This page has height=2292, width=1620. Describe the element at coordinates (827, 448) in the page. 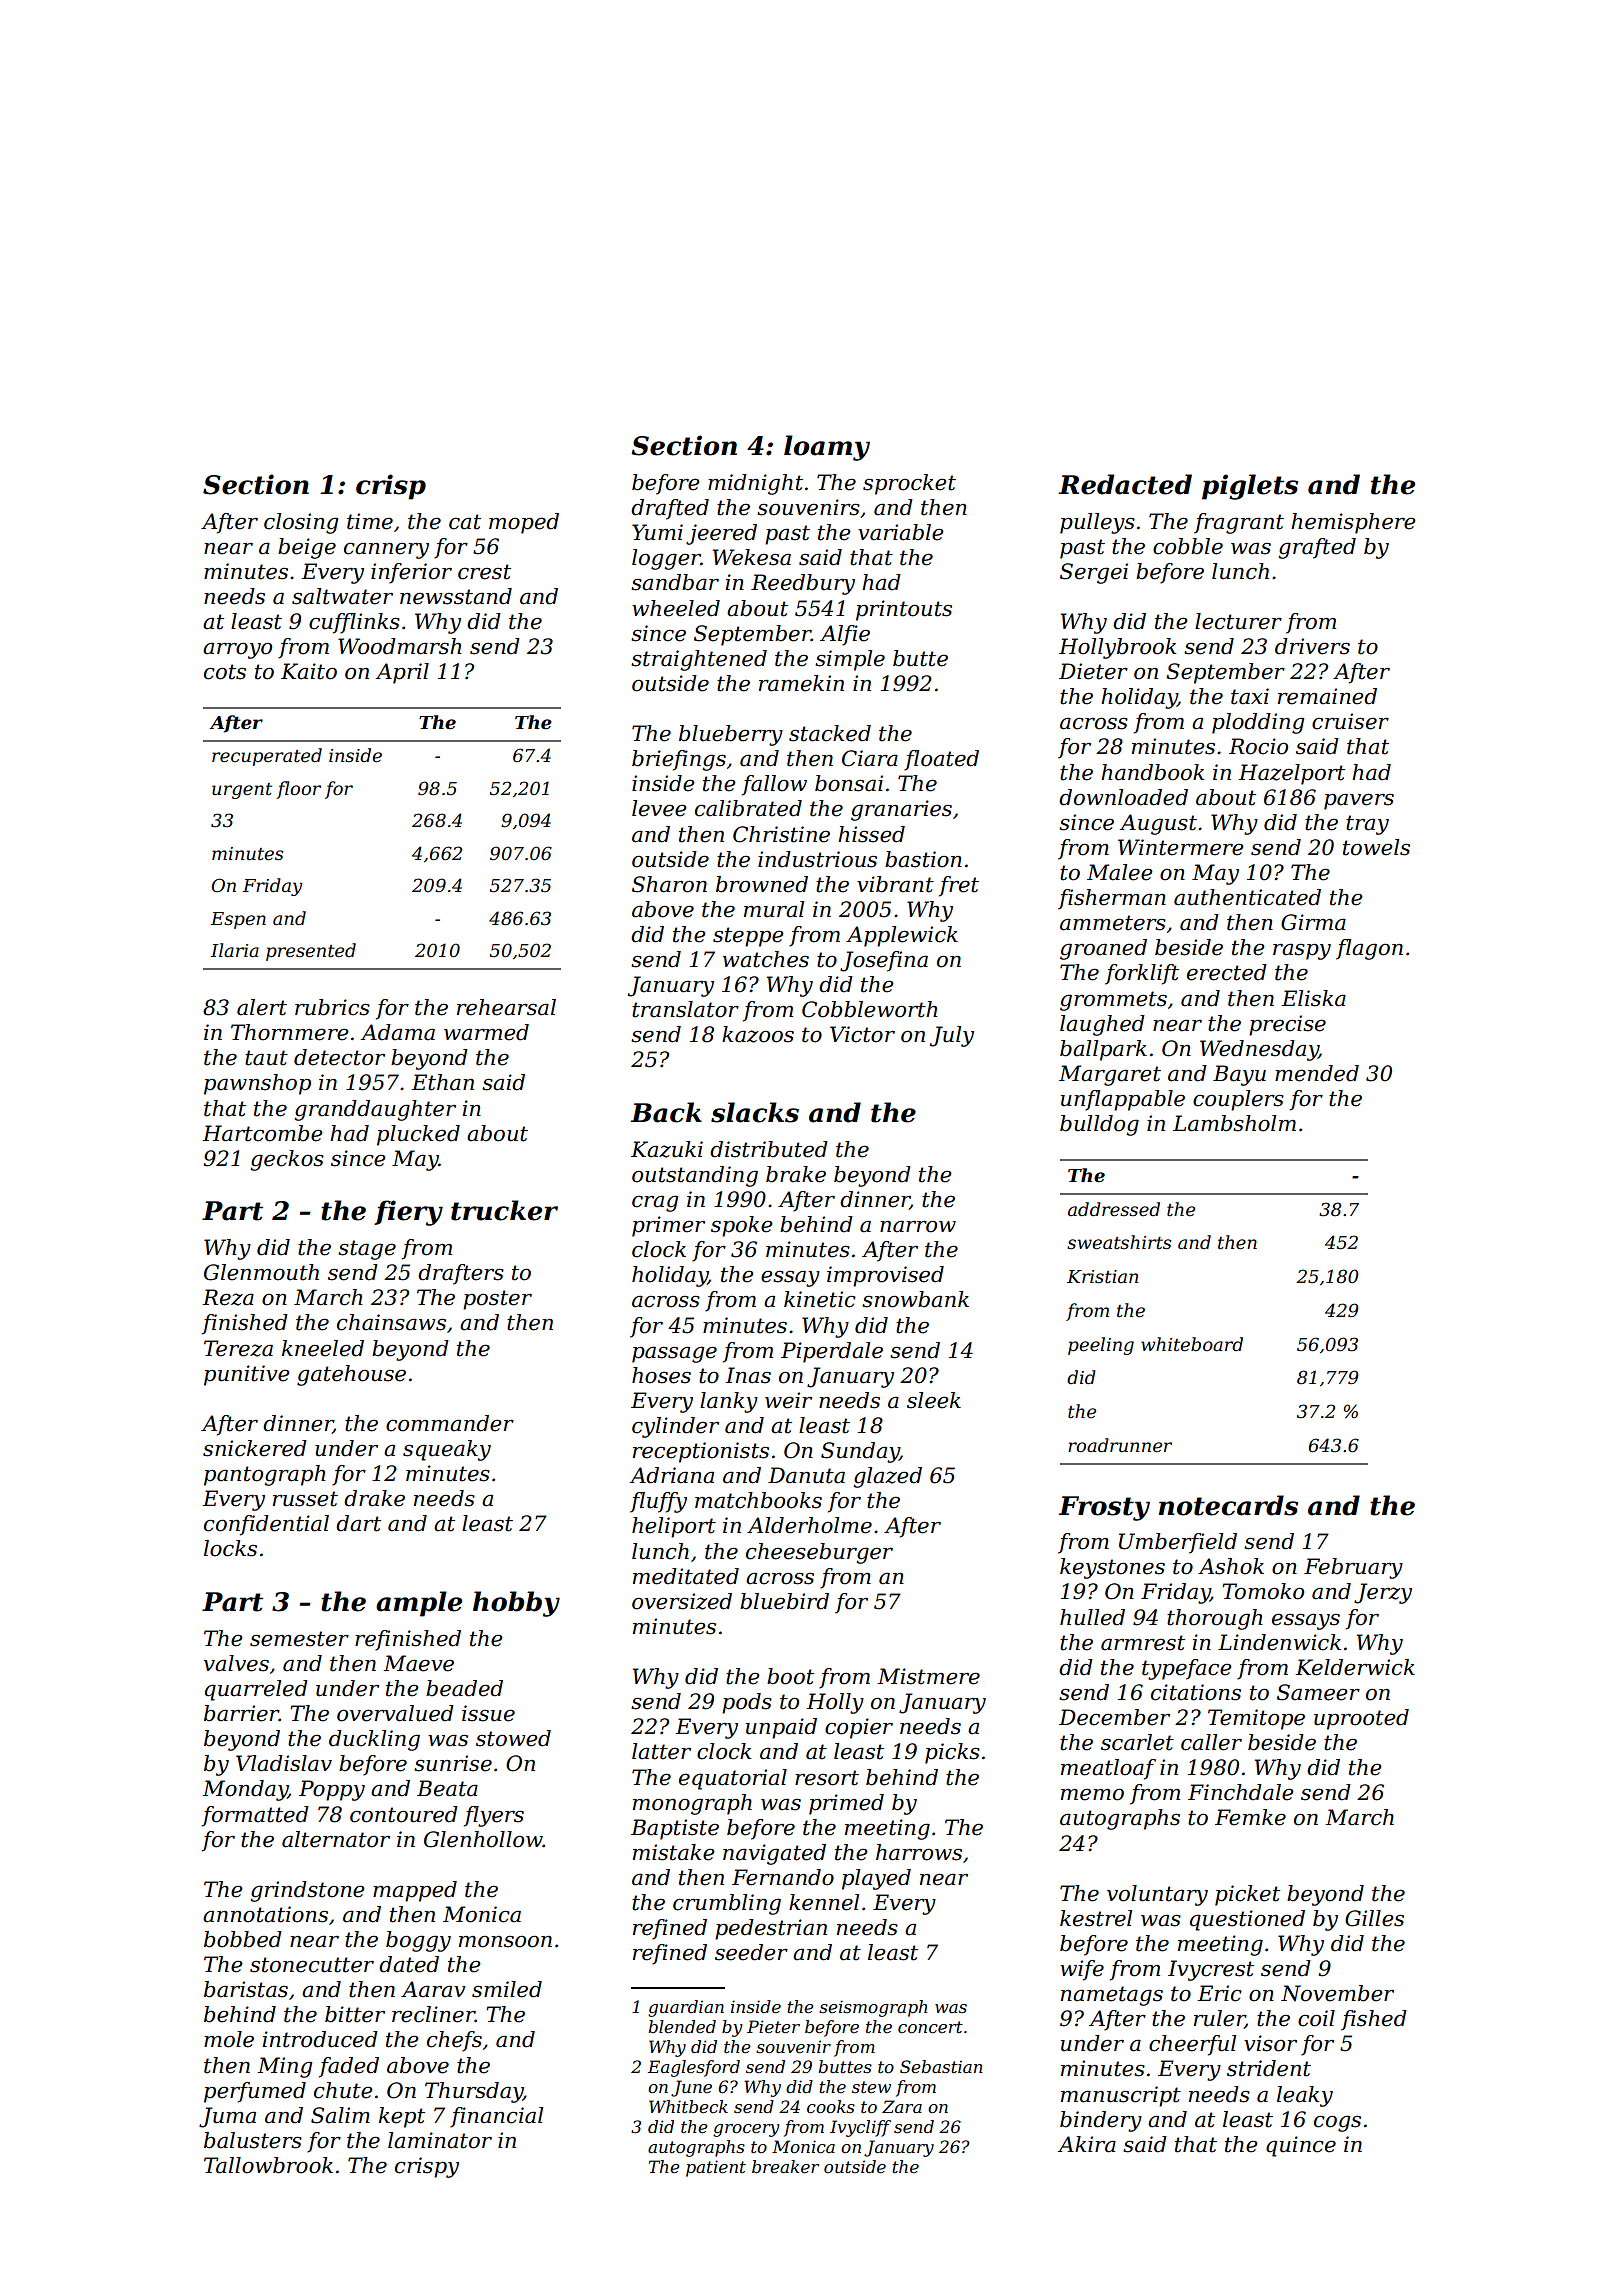

I see `loamy` at that location.
